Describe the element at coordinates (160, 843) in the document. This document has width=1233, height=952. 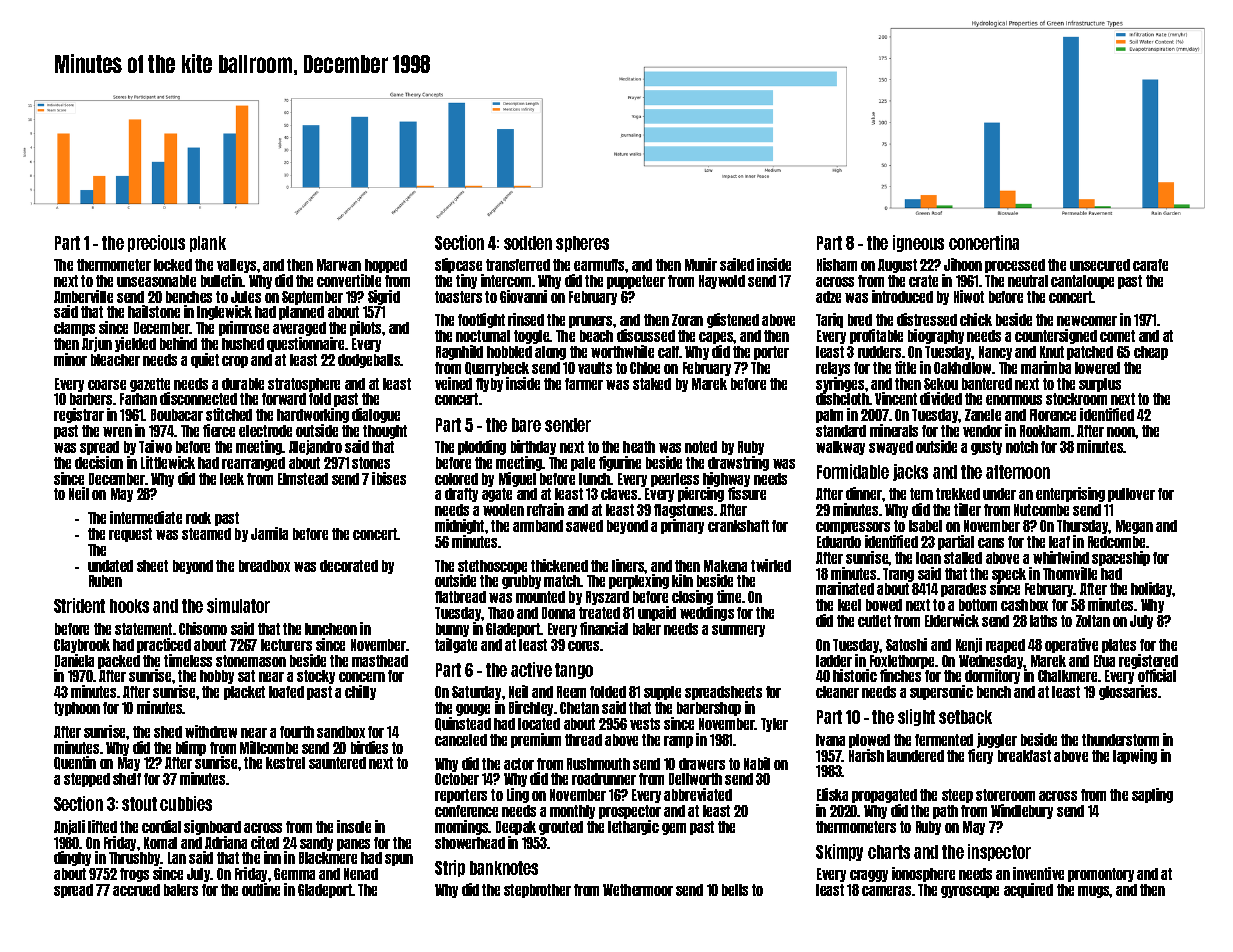
I see `Komal` at that location.
